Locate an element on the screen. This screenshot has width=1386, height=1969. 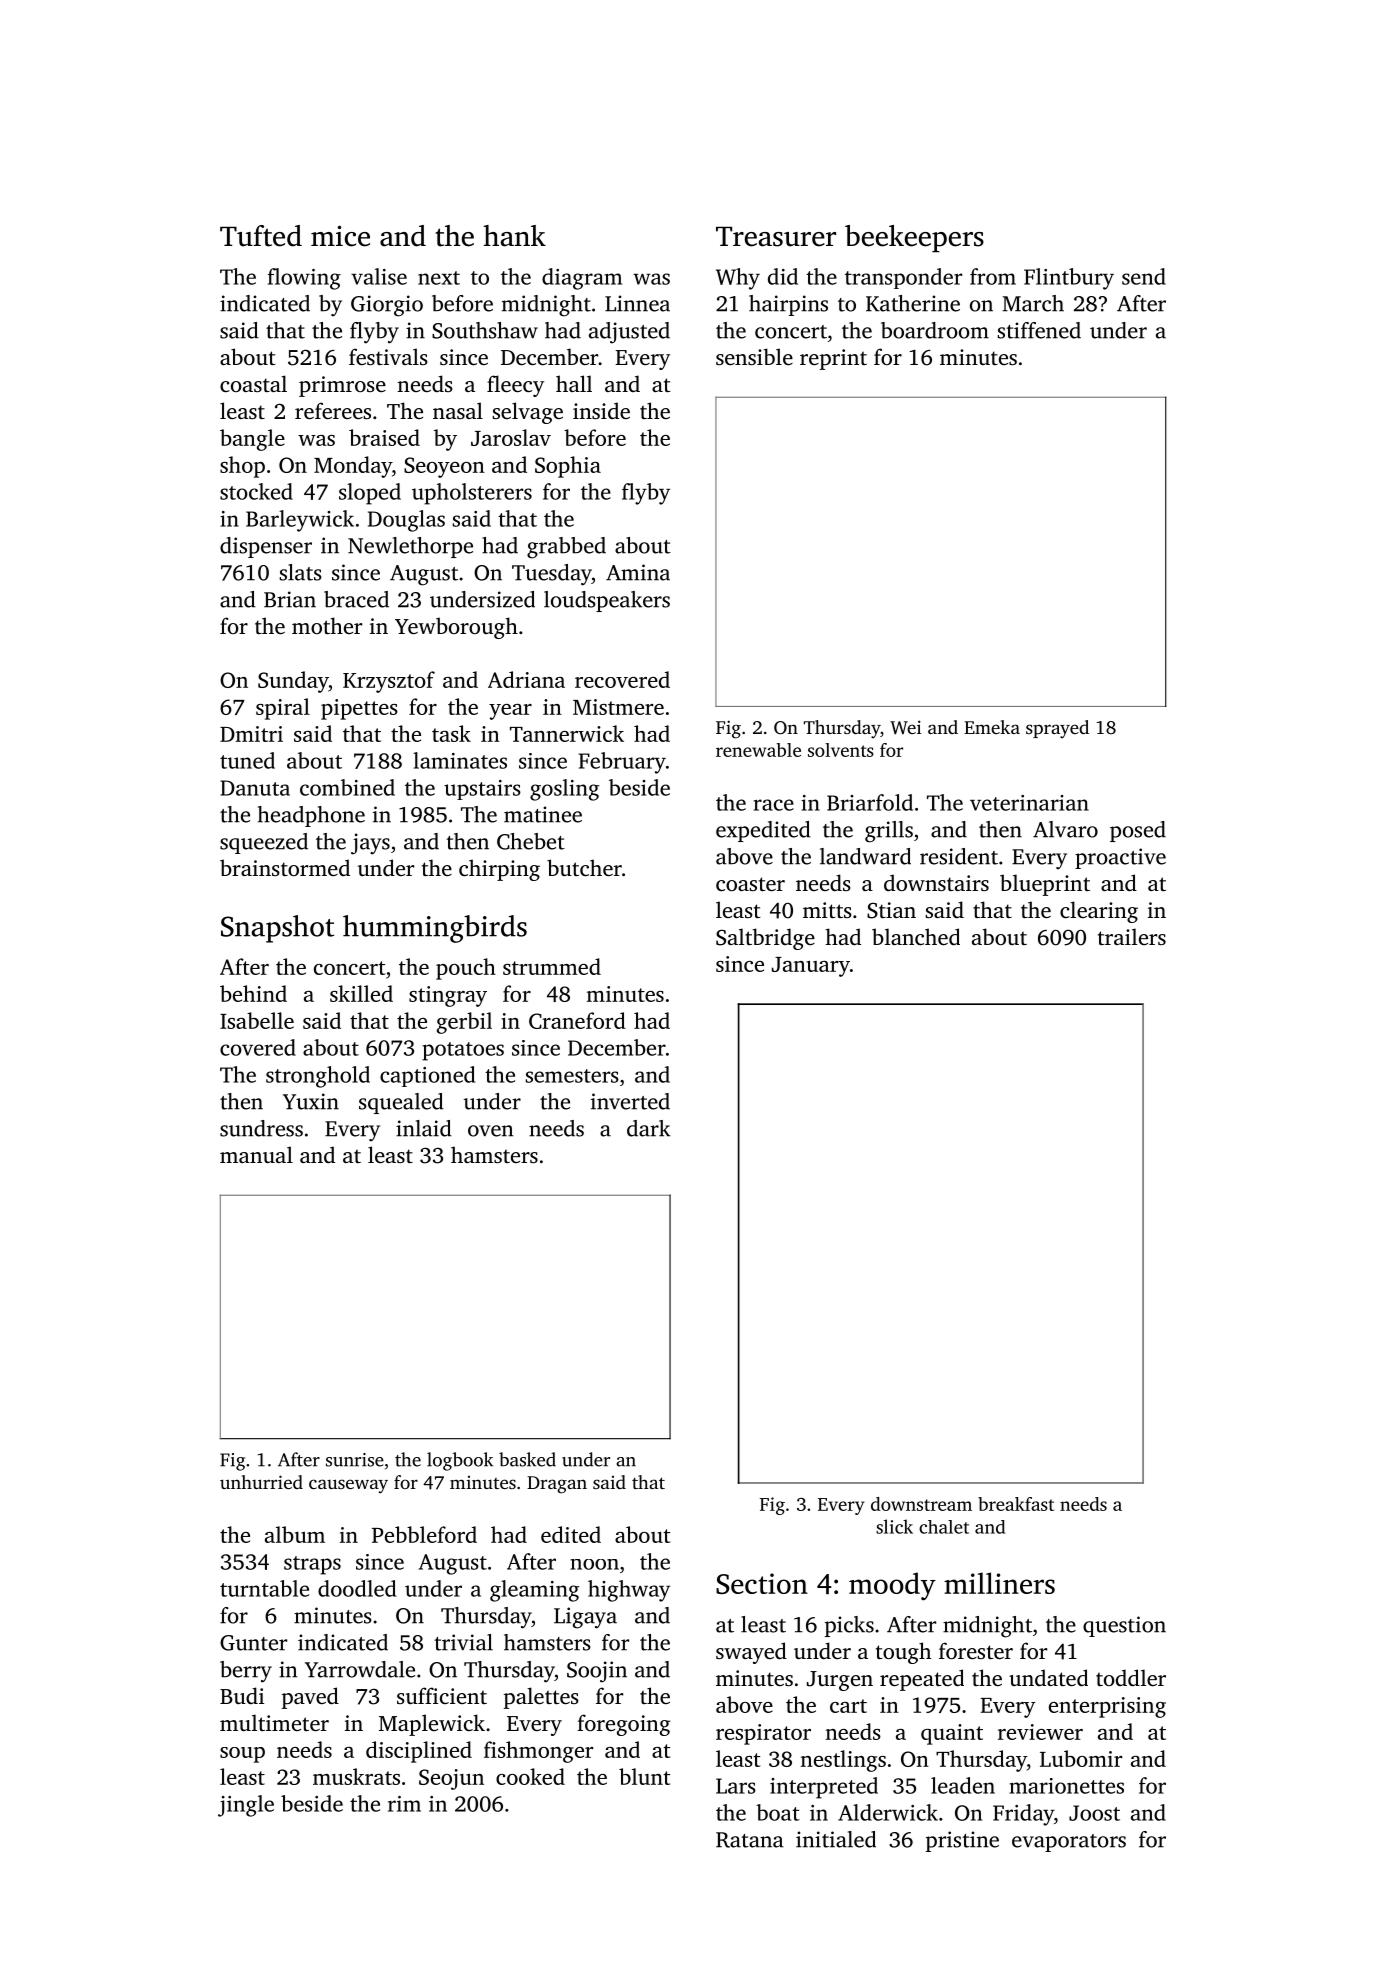
send is located at coordinates (1144, 276).
